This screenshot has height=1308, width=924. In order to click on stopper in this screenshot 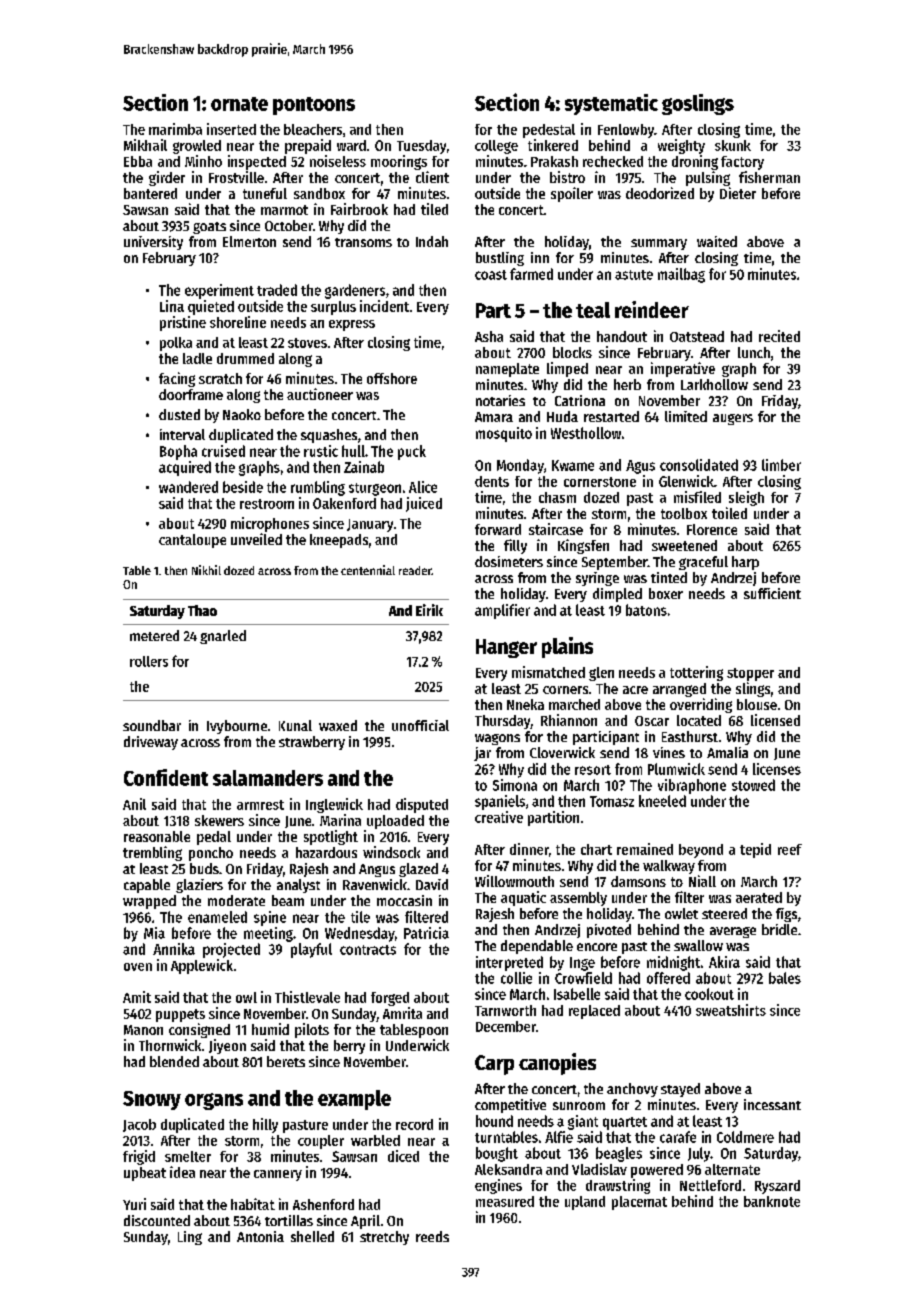, I will do `click(750, 674)`.
